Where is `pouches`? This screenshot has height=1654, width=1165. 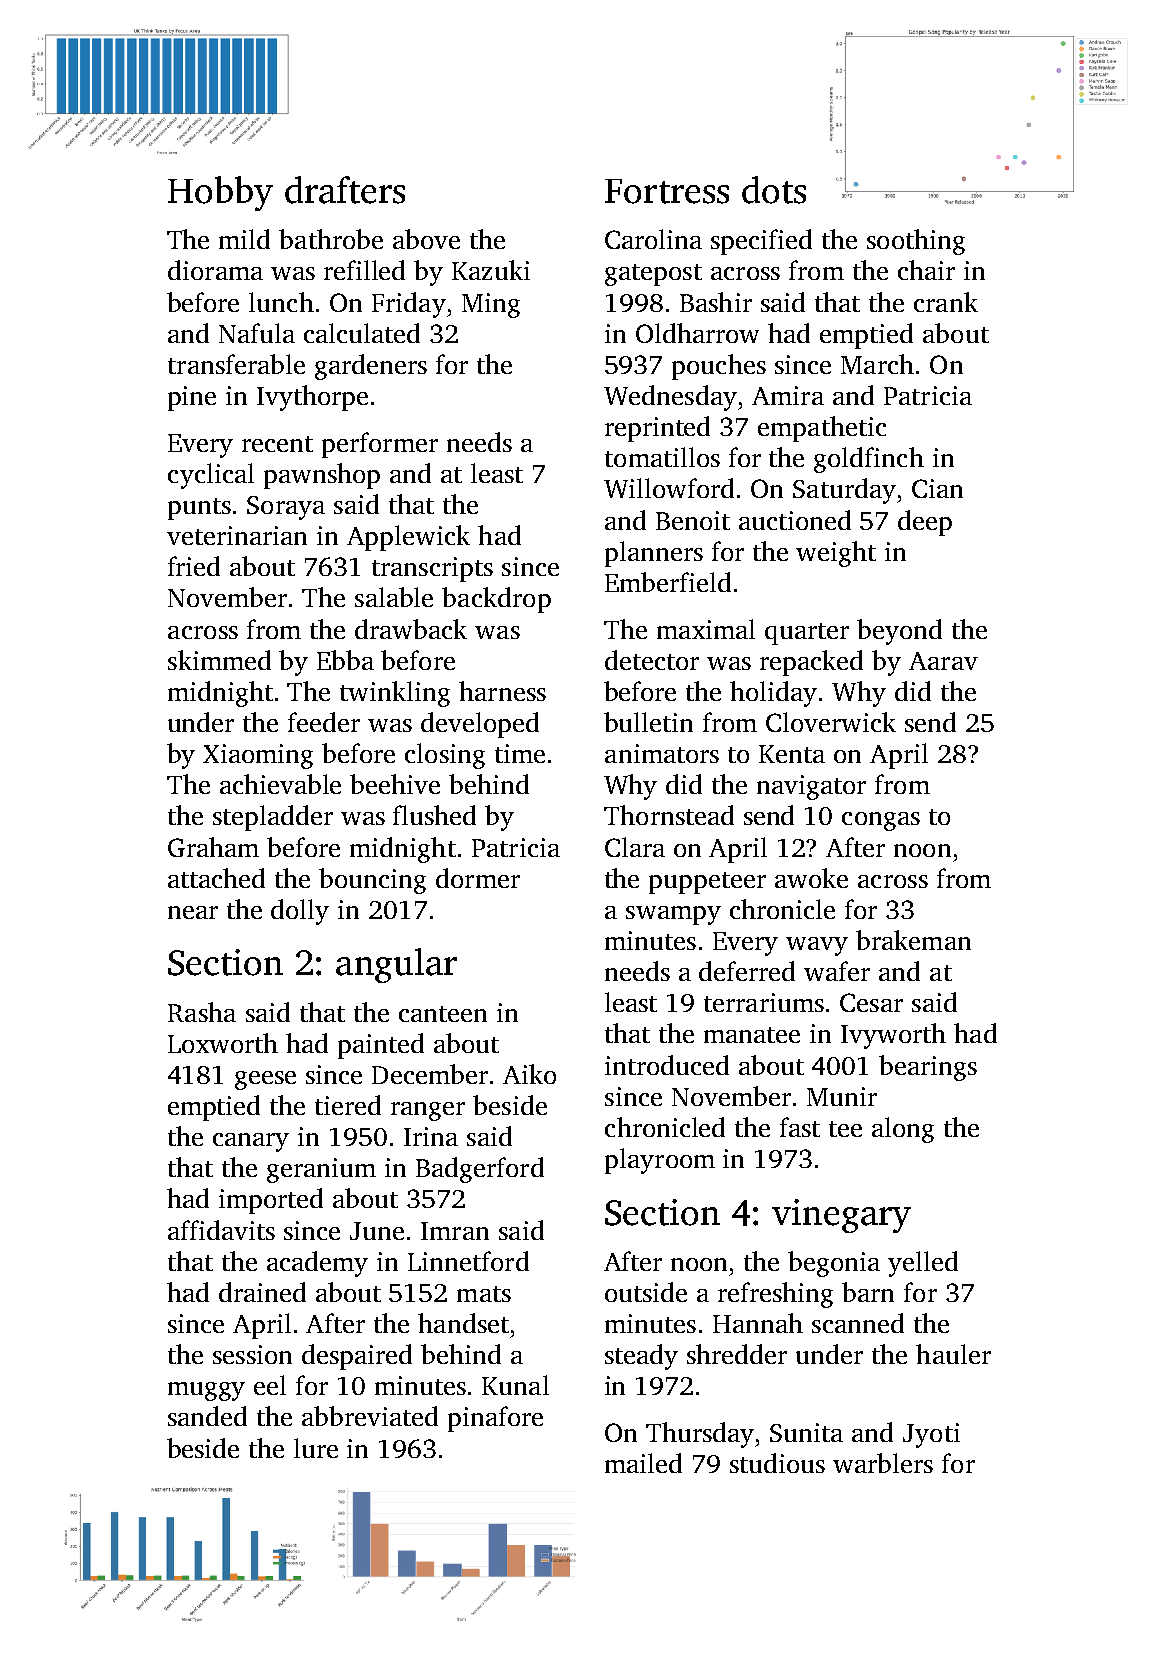
pouches is located at coordinates (719, 367).
